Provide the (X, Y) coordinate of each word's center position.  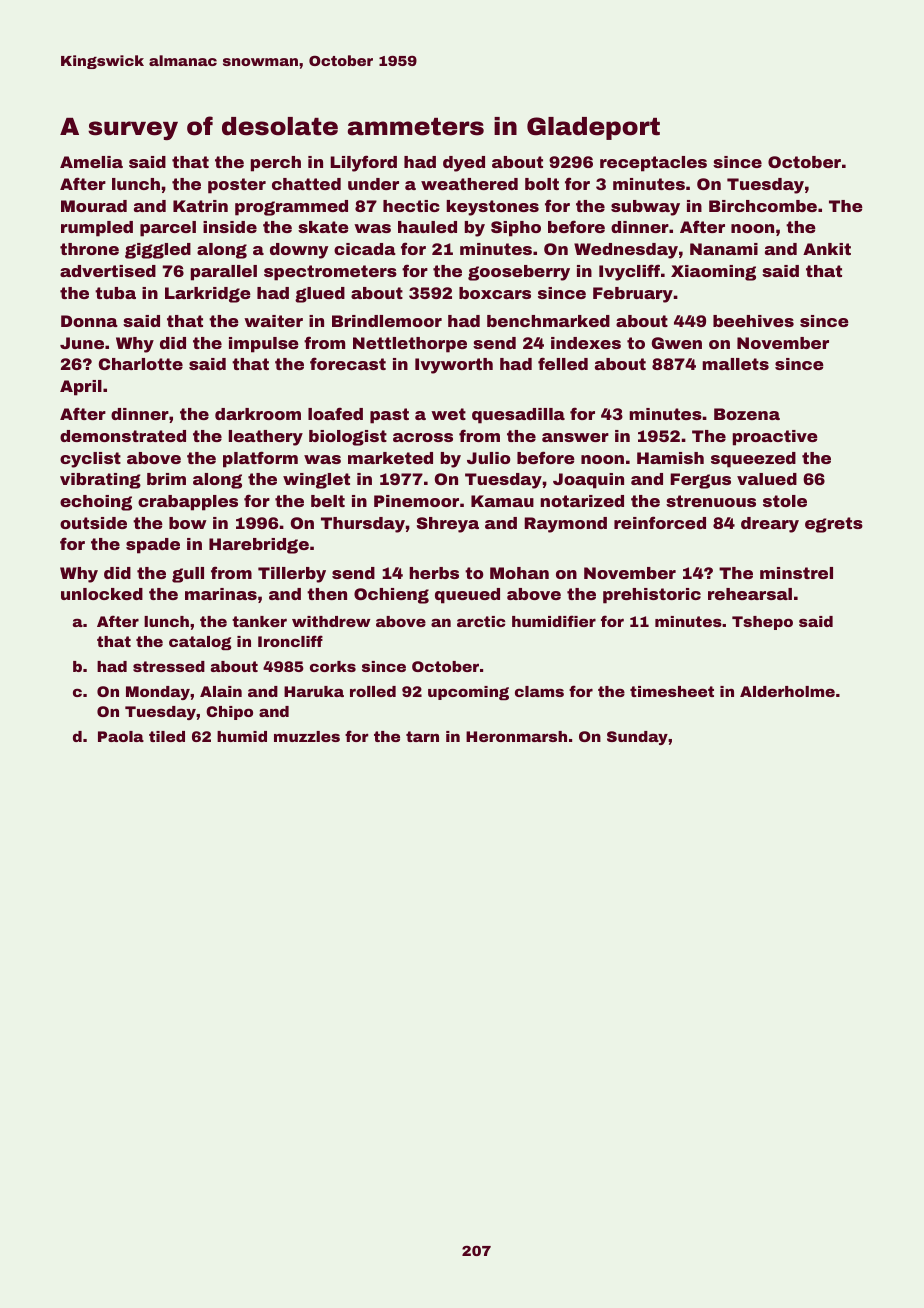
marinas (221, 594)
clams (539, 691)
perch (276, 164)
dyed (464, 164)
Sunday (637, 738)
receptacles (653, 164)
